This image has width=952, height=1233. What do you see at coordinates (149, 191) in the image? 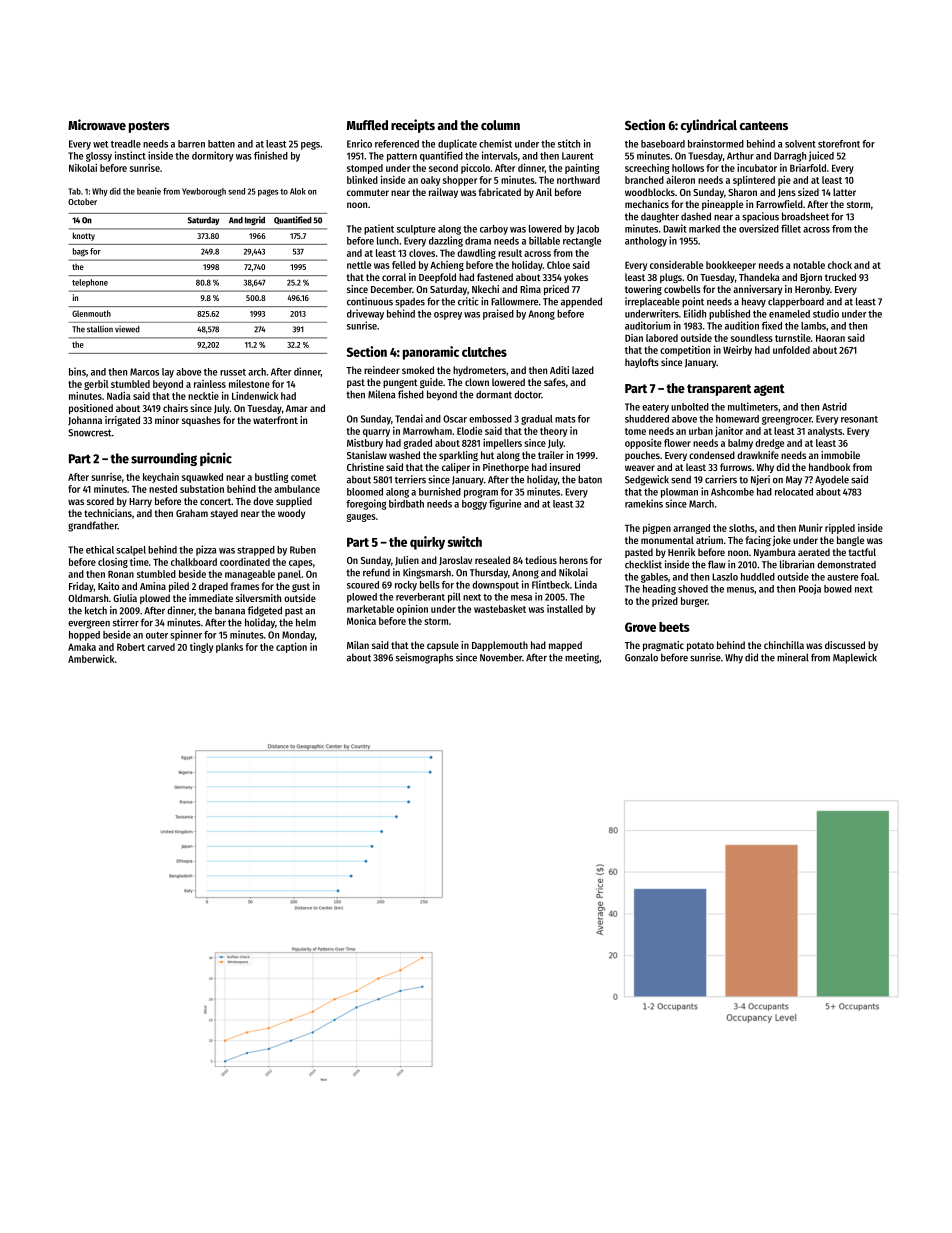
I see `beanie` at bounding box center [149, 191].
